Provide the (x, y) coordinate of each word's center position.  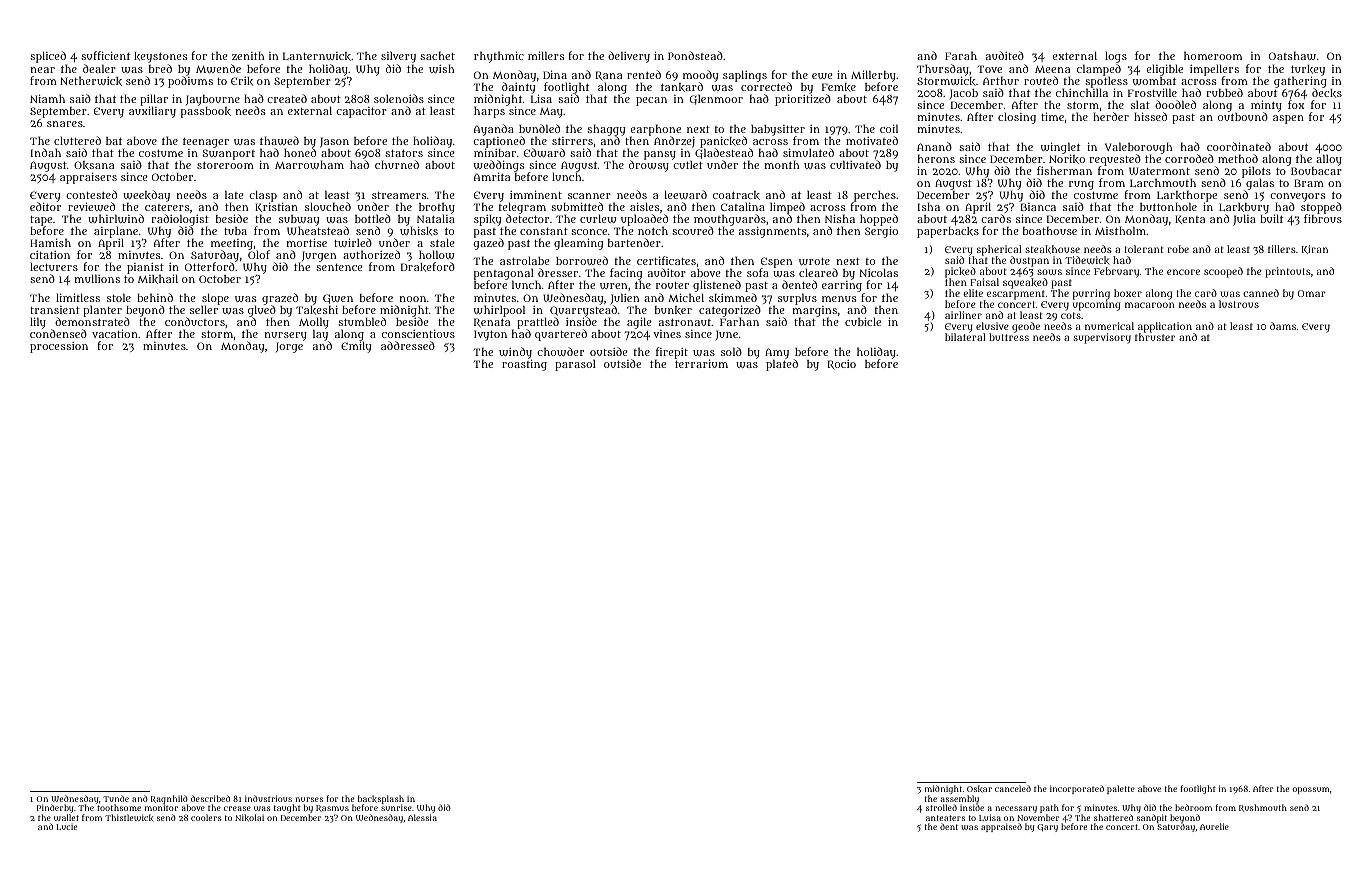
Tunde (116, 798)
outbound (1243, 116)
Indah (46, 152)
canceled (1013, 788)
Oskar (979, 789)
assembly (960, 800)
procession (59, 347)
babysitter (778, 130)
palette (1121, 789)
